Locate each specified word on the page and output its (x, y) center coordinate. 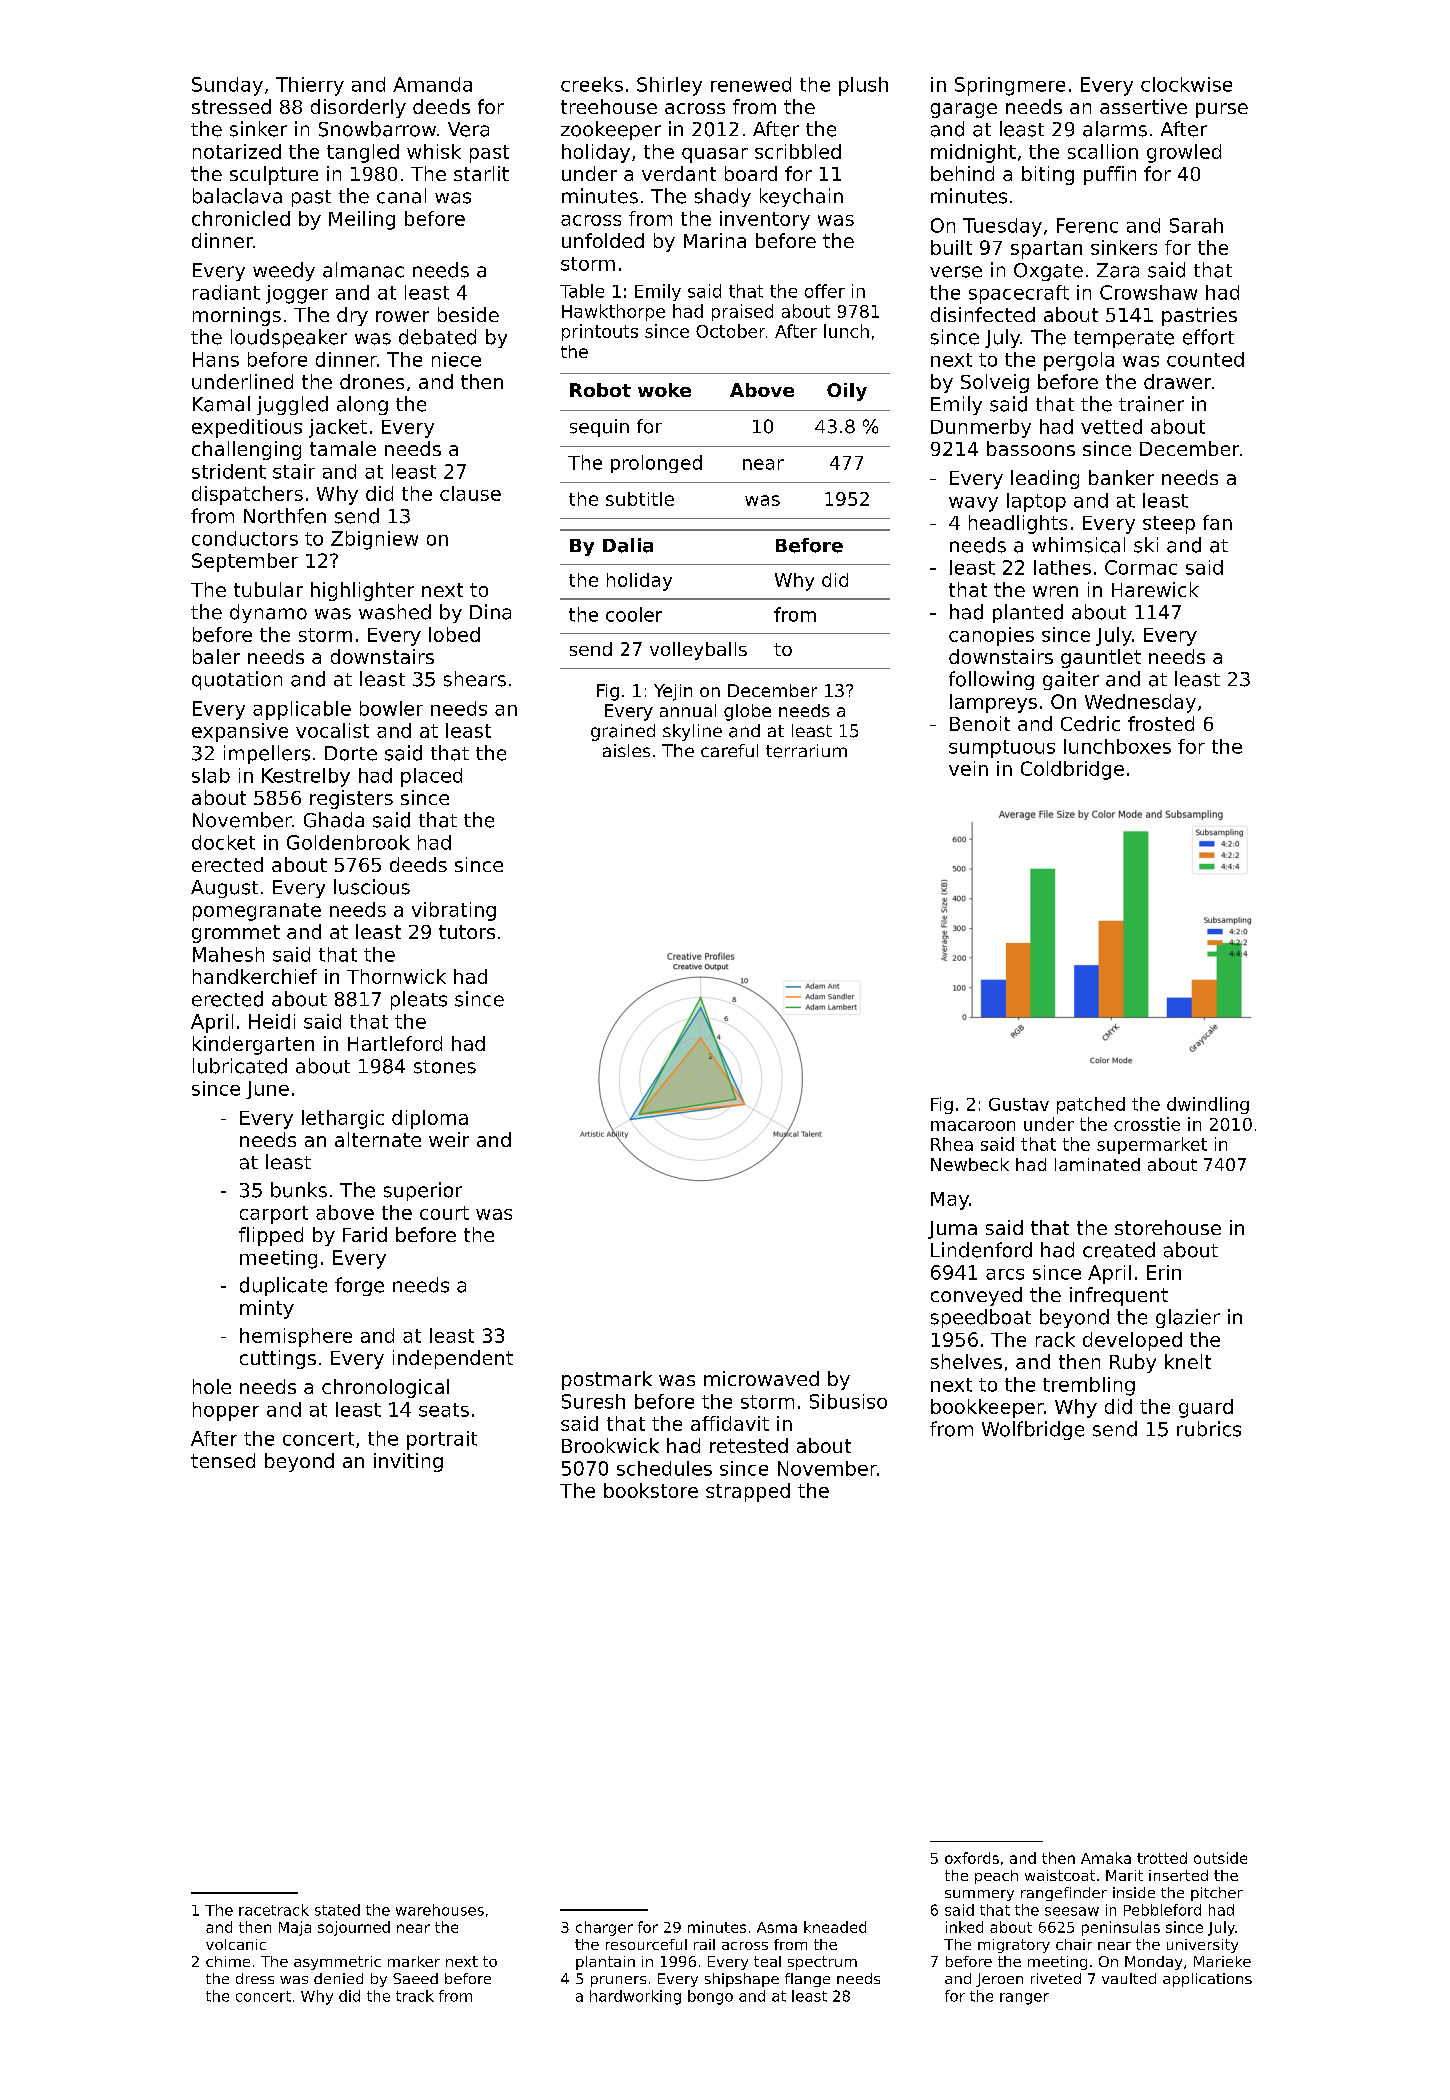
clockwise (1186, 84)
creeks (592, 84)
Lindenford (981, 1250)
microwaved (761, 1378)
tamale (343, 448)
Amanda (432, 84)
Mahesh (228, 954)
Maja (295, 1928)
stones (445, 1067)
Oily (847, 392)
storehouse (1168, 1227)
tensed (223, 1460)
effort (1208, 337)
